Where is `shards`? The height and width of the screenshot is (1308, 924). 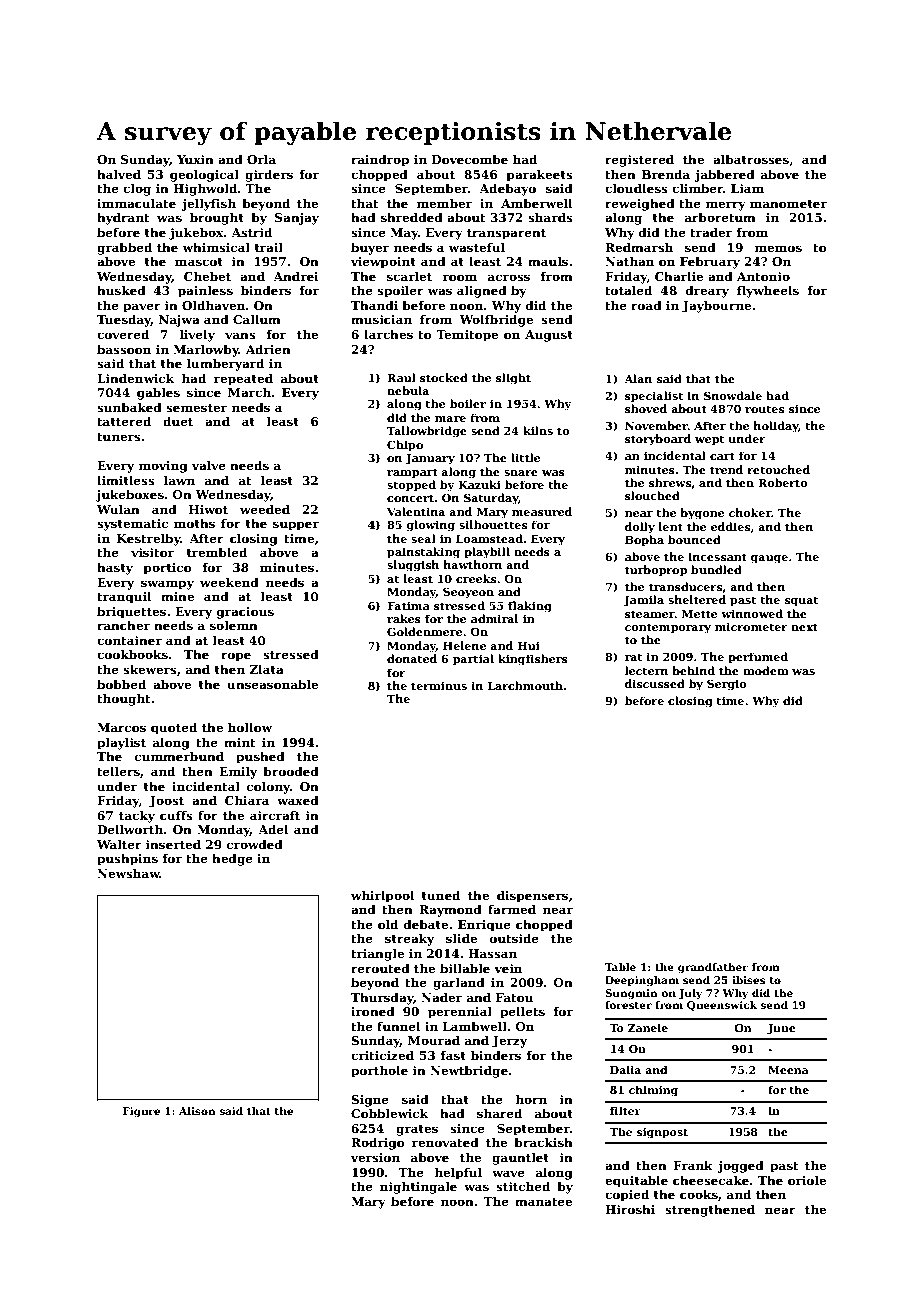 shards is located at coordinates (550, 217).
